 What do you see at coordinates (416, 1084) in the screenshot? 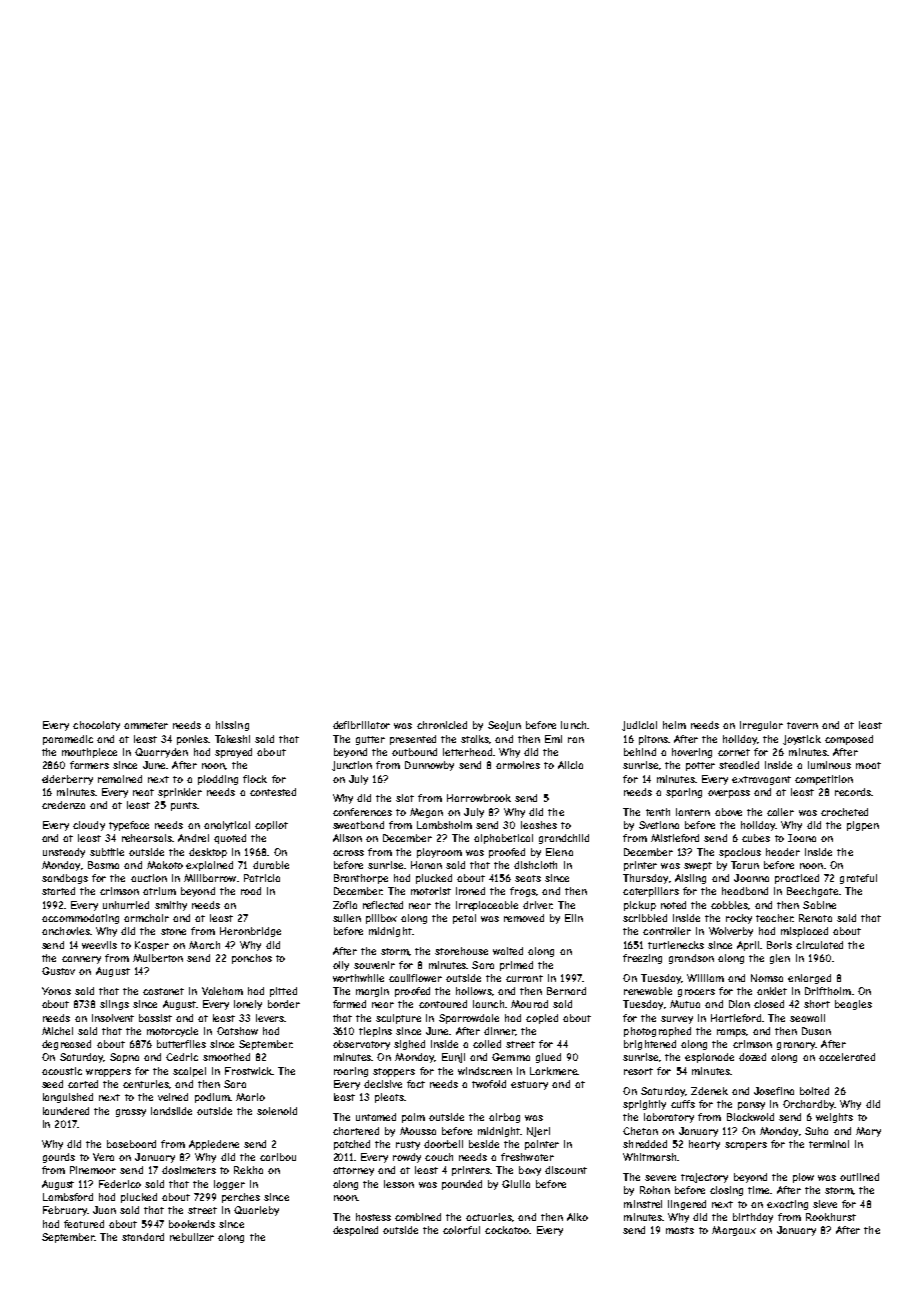
I see `fact` at bounding box center [416, 1084].
